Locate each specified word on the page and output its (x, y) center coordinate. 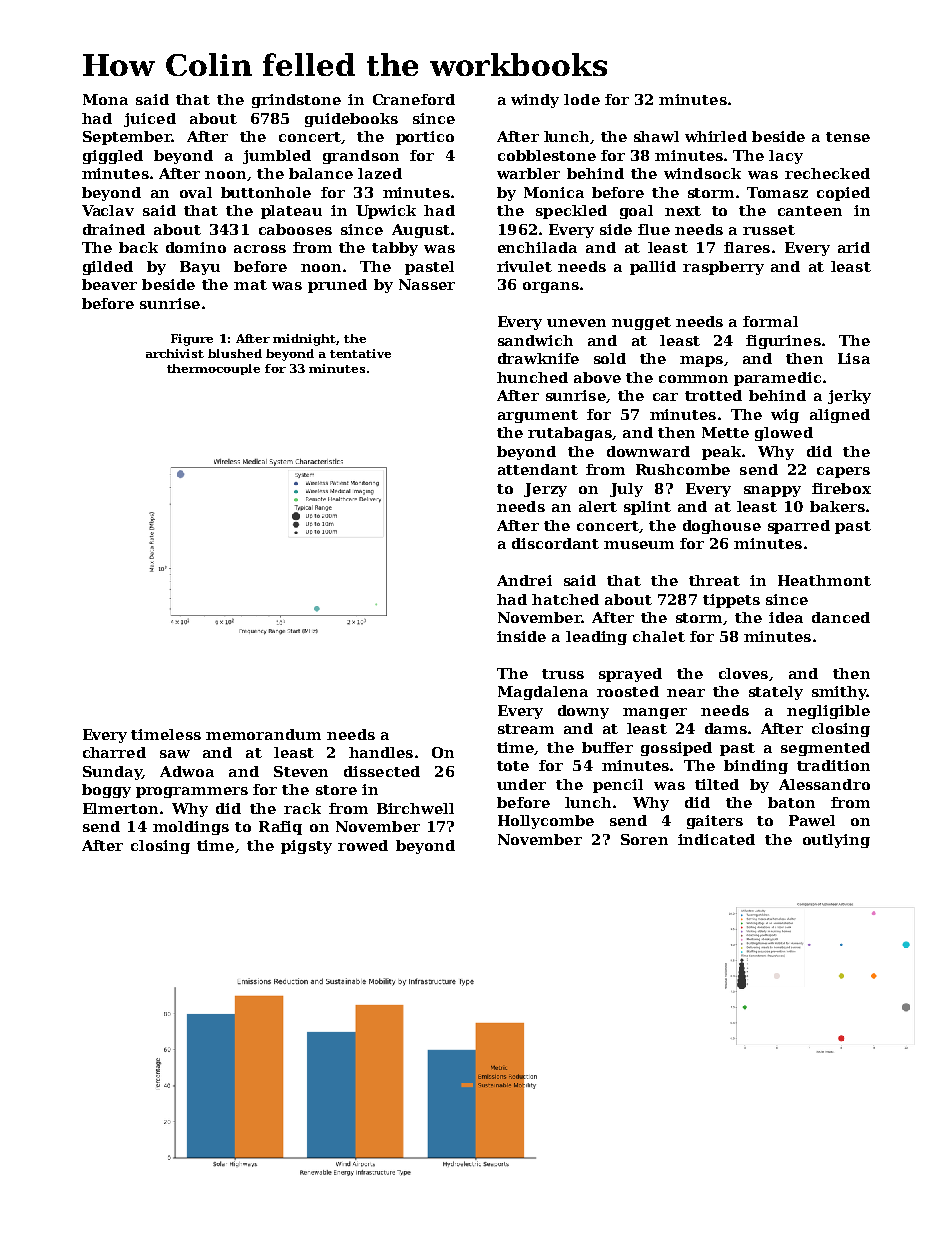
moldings (191, 828)
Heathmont (824, 580)
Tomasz (777, 192)
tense (848, 137)
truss (563, 674)
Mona (105, 99)
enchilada (537, 247)
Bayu (200, 268)
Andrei (524, 580)
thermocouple (213, 369)
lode (582, 99)
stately (776, 693)
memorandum (263, 734)
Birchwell (415, 808)
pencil (618, 786)
